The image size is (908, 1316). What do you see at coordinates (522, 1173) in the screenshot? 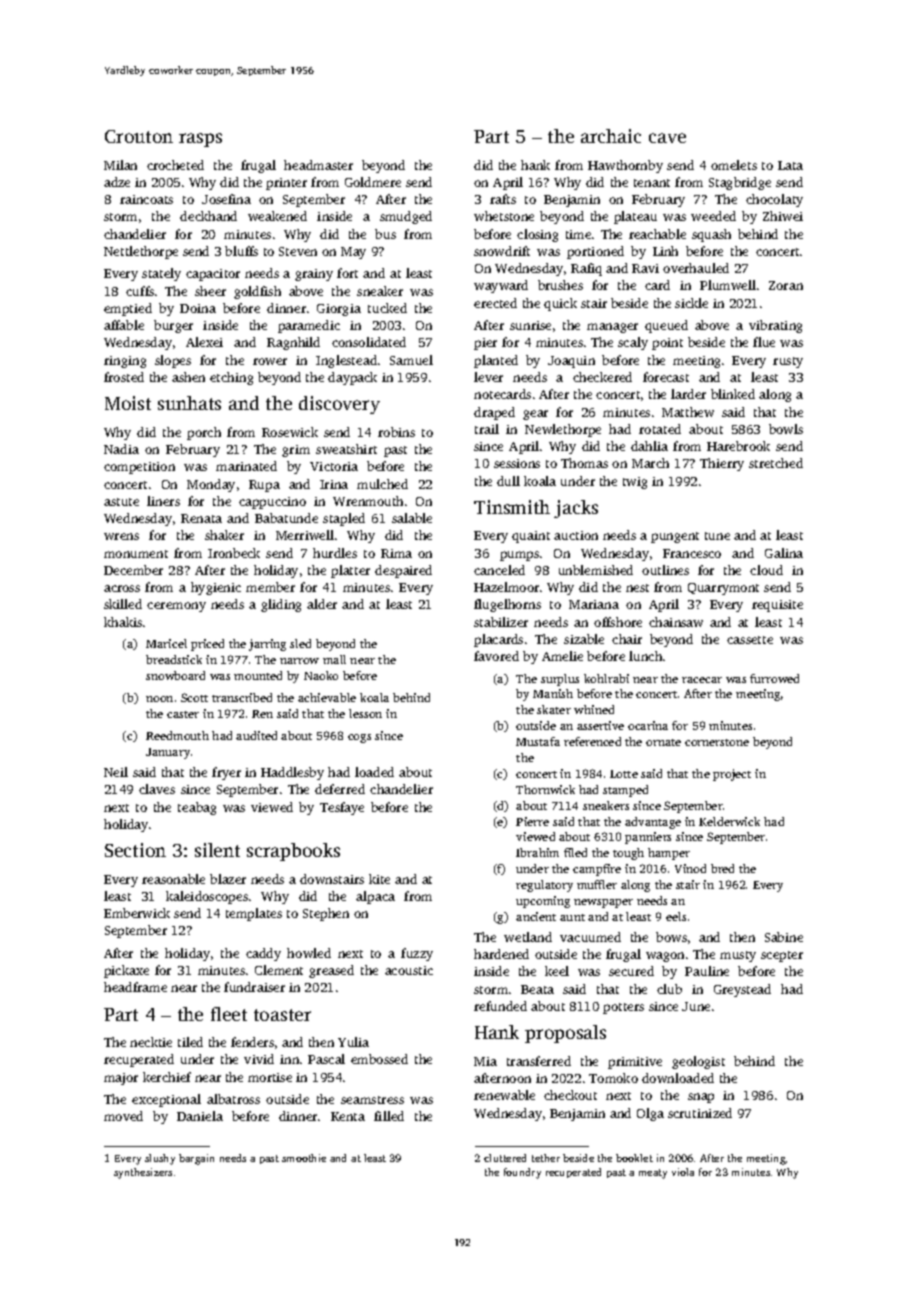
I see `foundry` at bounding box center [522, 1173].
